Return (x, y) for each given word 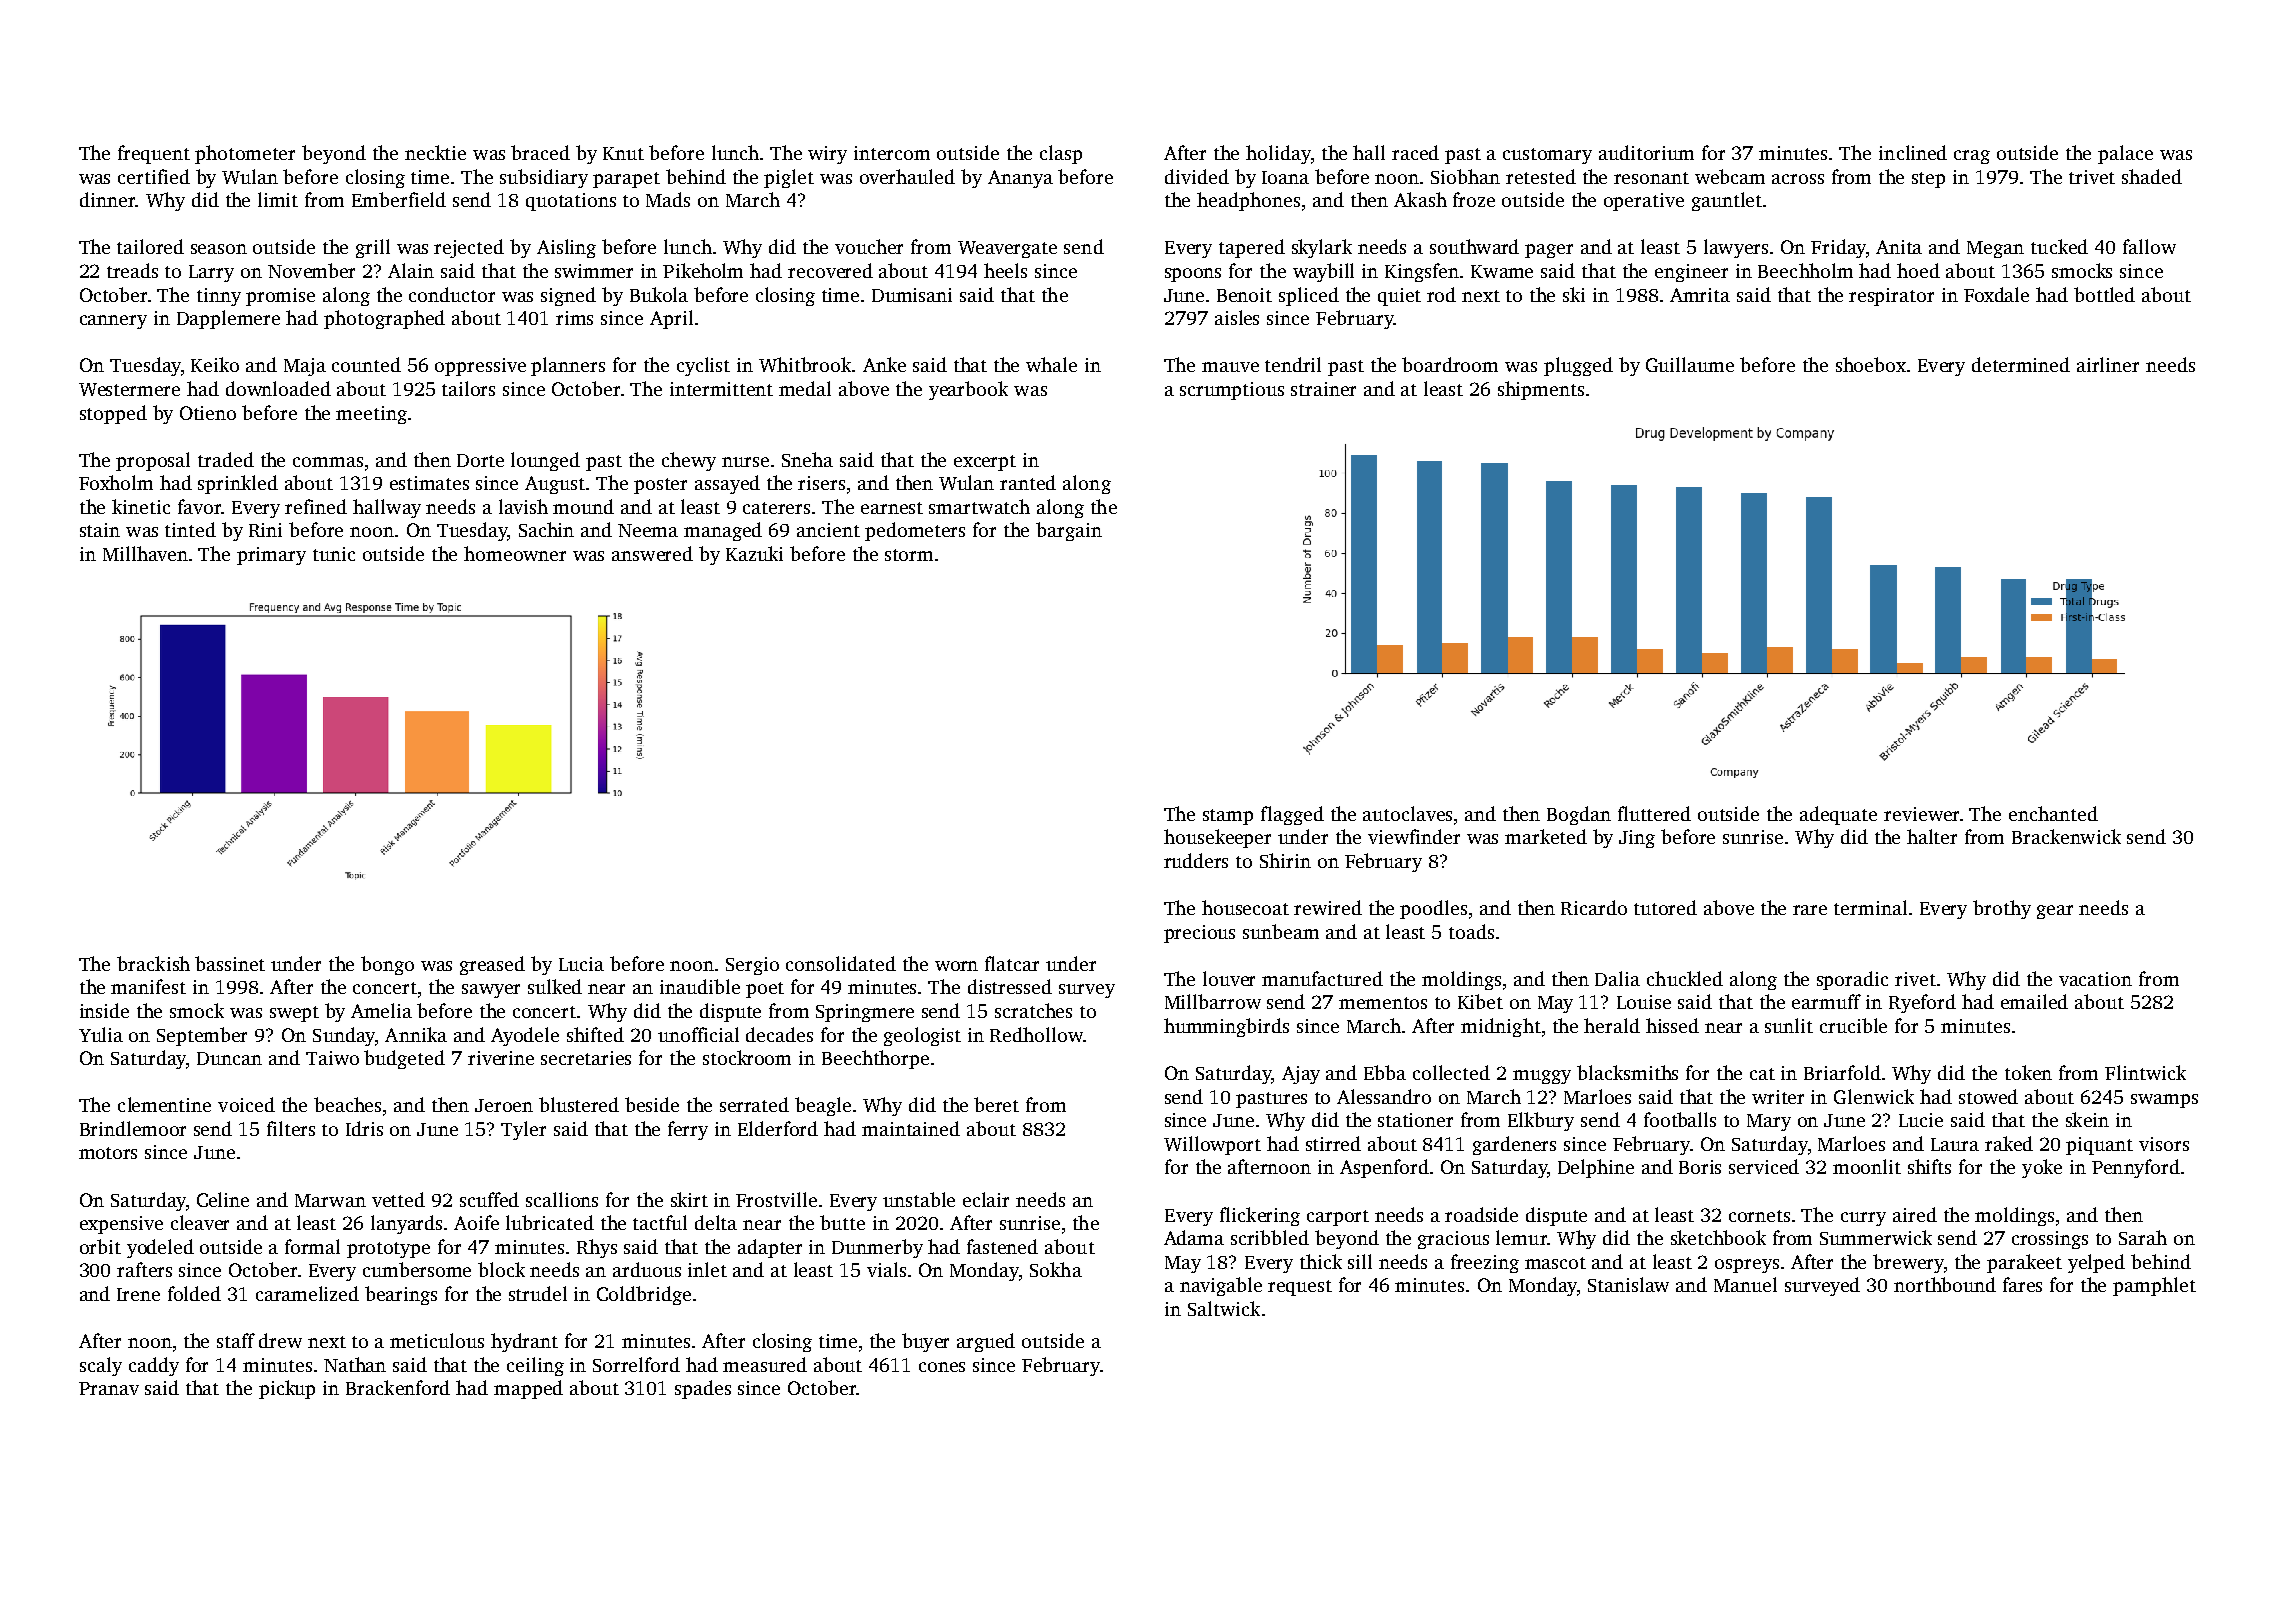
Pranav (109, 1388)
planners (568, 366)
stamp (1228, 817)
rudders (1196, 860)
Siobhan (1465, 176)
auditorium (1646, 152)
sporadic (1852, 980)
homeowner (515, 553)
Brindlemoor (133, 1128)
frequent (154, 154)
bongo (387, 965)
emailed (2034, 1001)
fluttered (1654, 813)
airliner (2108, 364)
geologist (922, 1036)
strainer (1323, 389)
